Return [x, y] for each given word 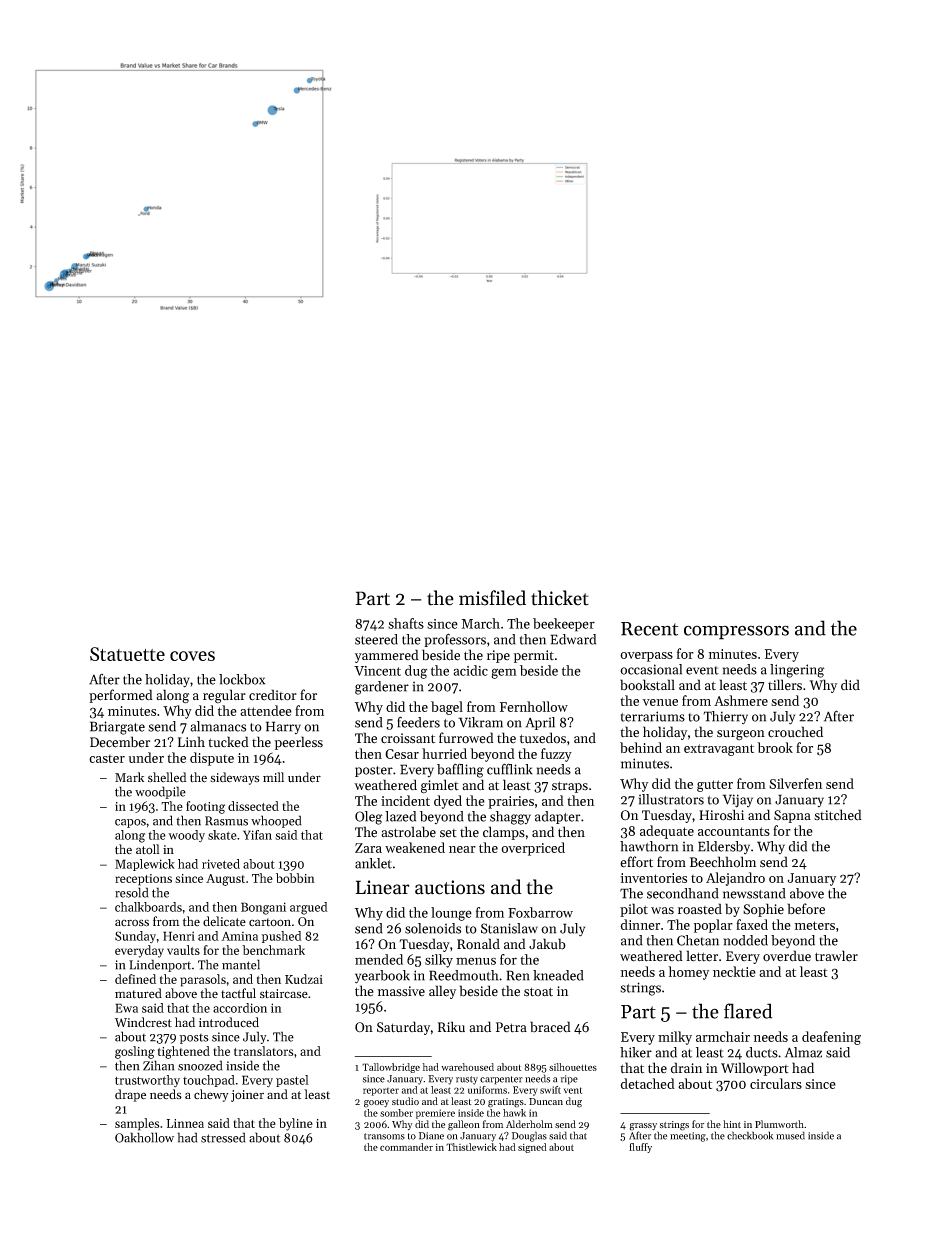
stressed [223, 1137]
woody [186, 836]
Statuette [127, 654]
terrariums [653, 716]
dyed [448, 802]
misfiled [492, 598]
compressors [736, 632]
